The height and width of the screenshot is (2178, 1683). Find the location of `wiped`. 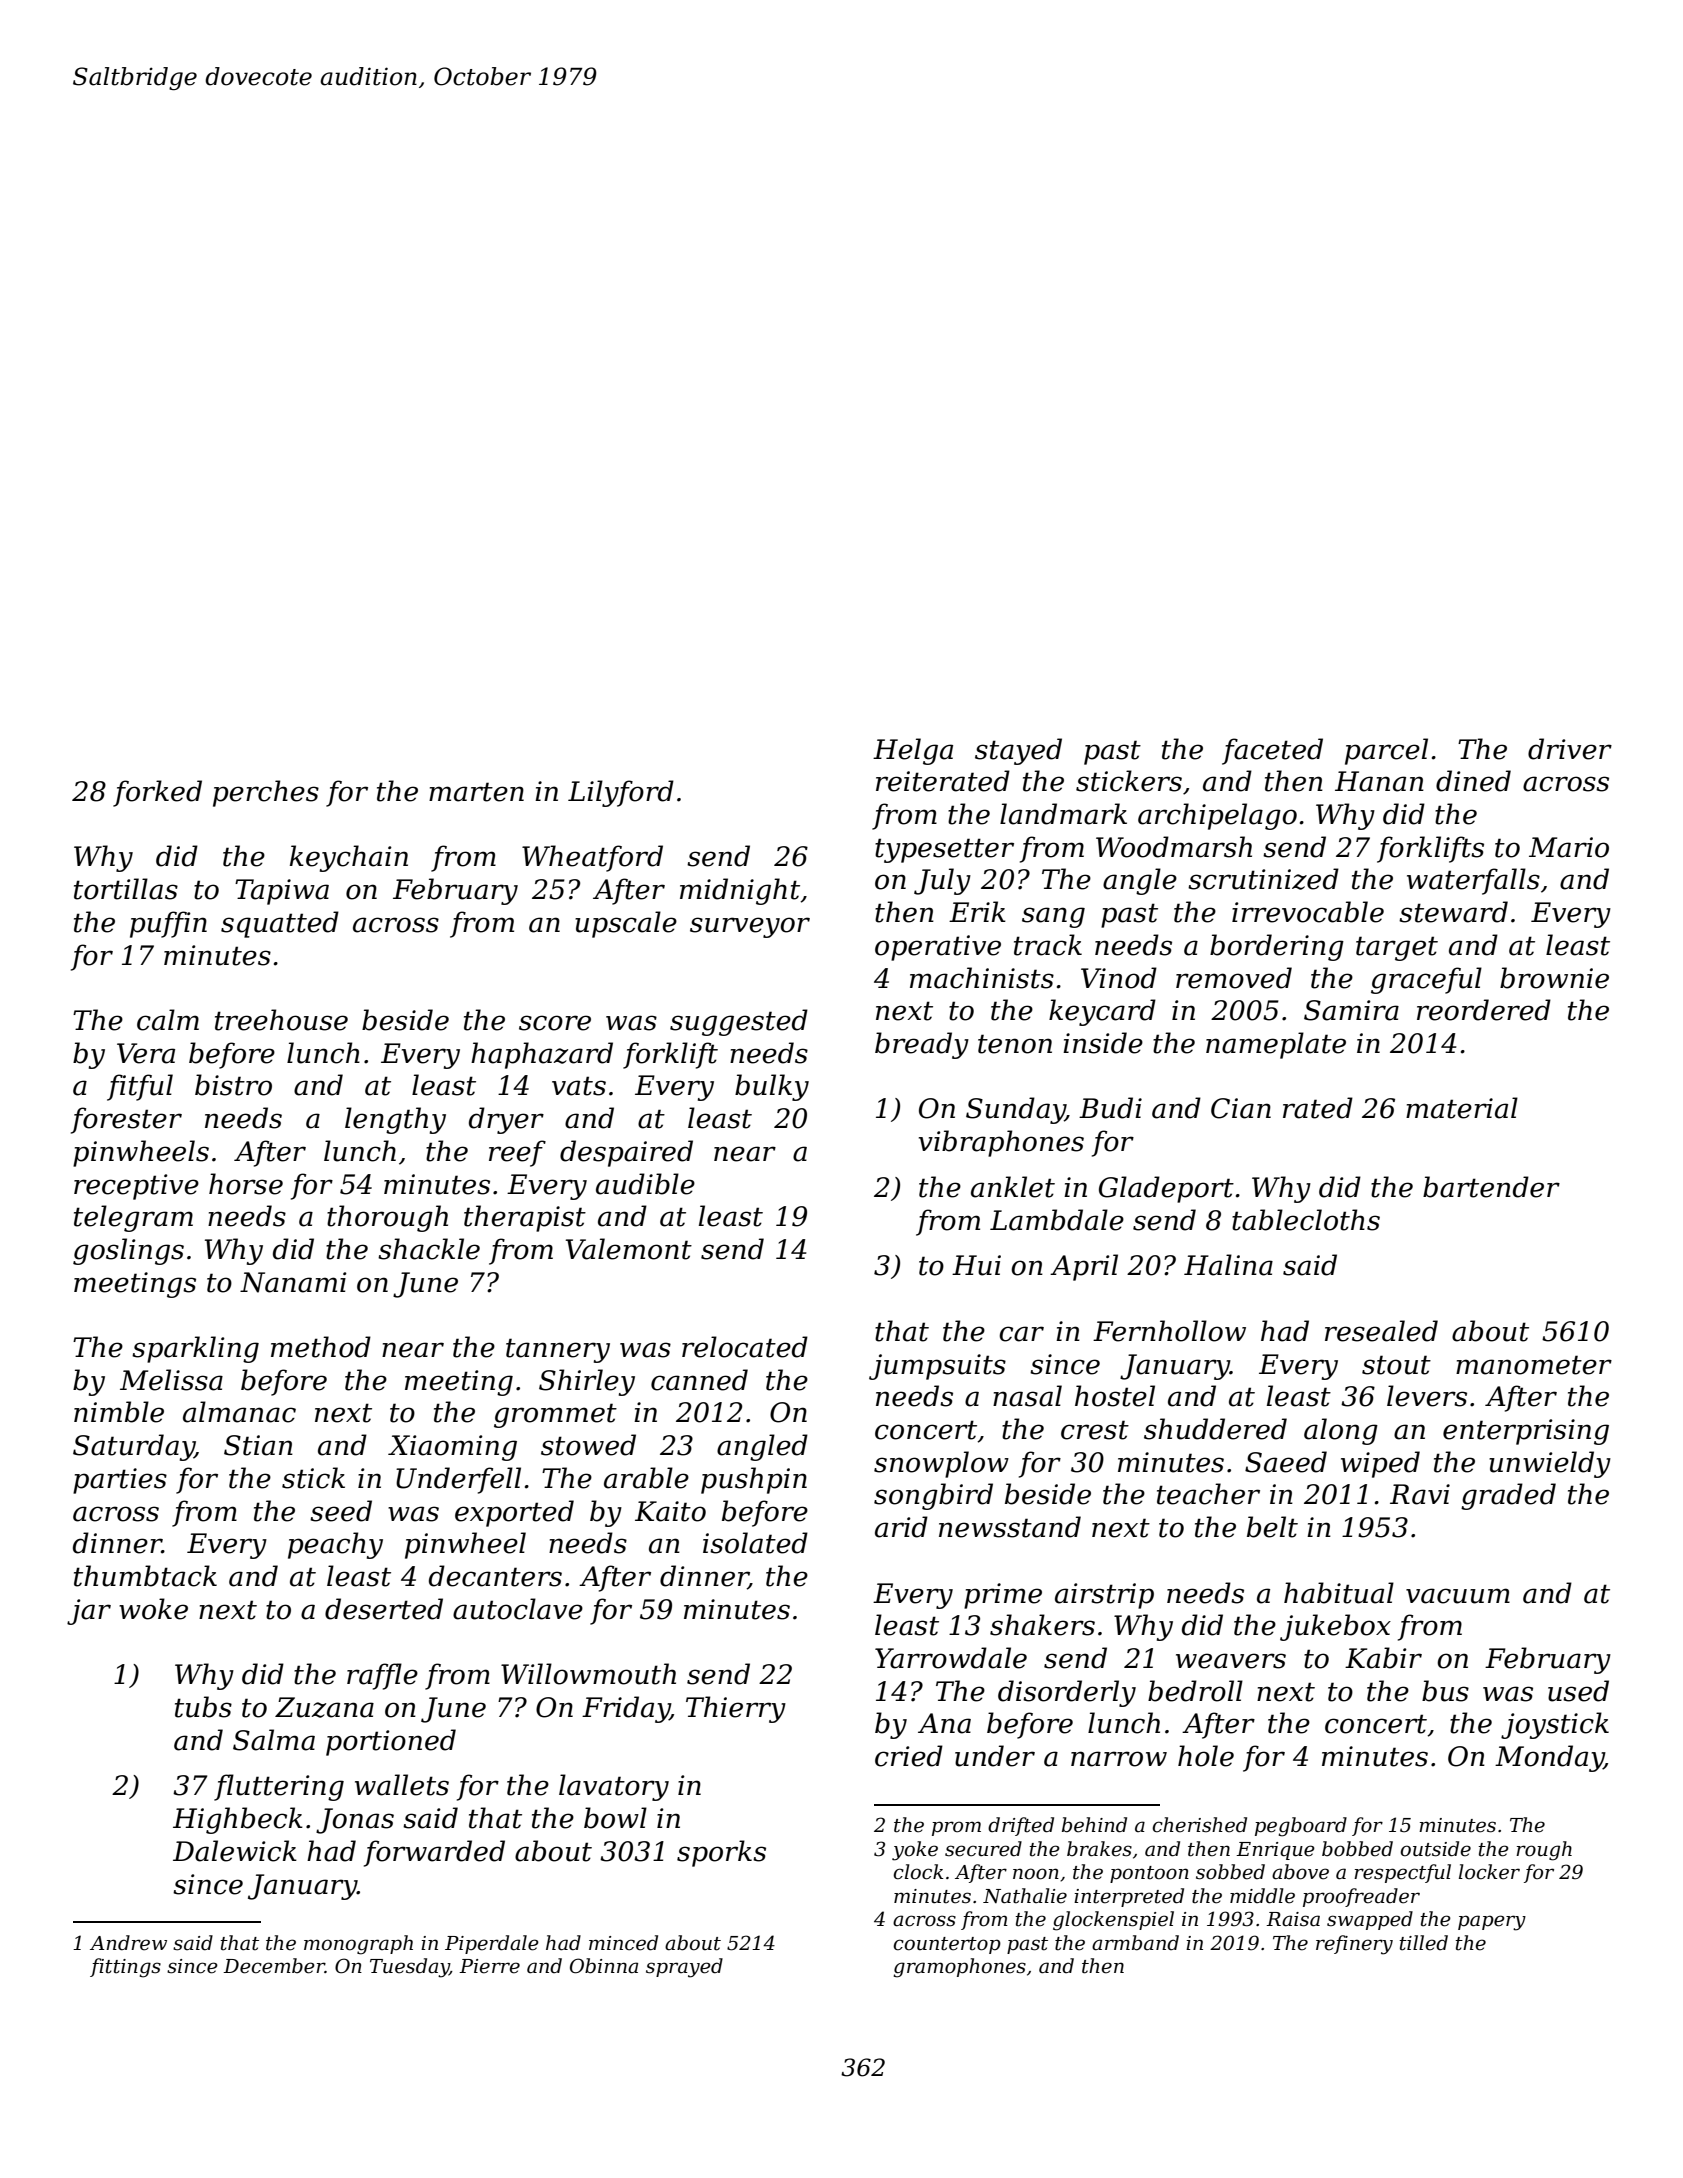

wiped is located at coordinates (1380, 1464).
